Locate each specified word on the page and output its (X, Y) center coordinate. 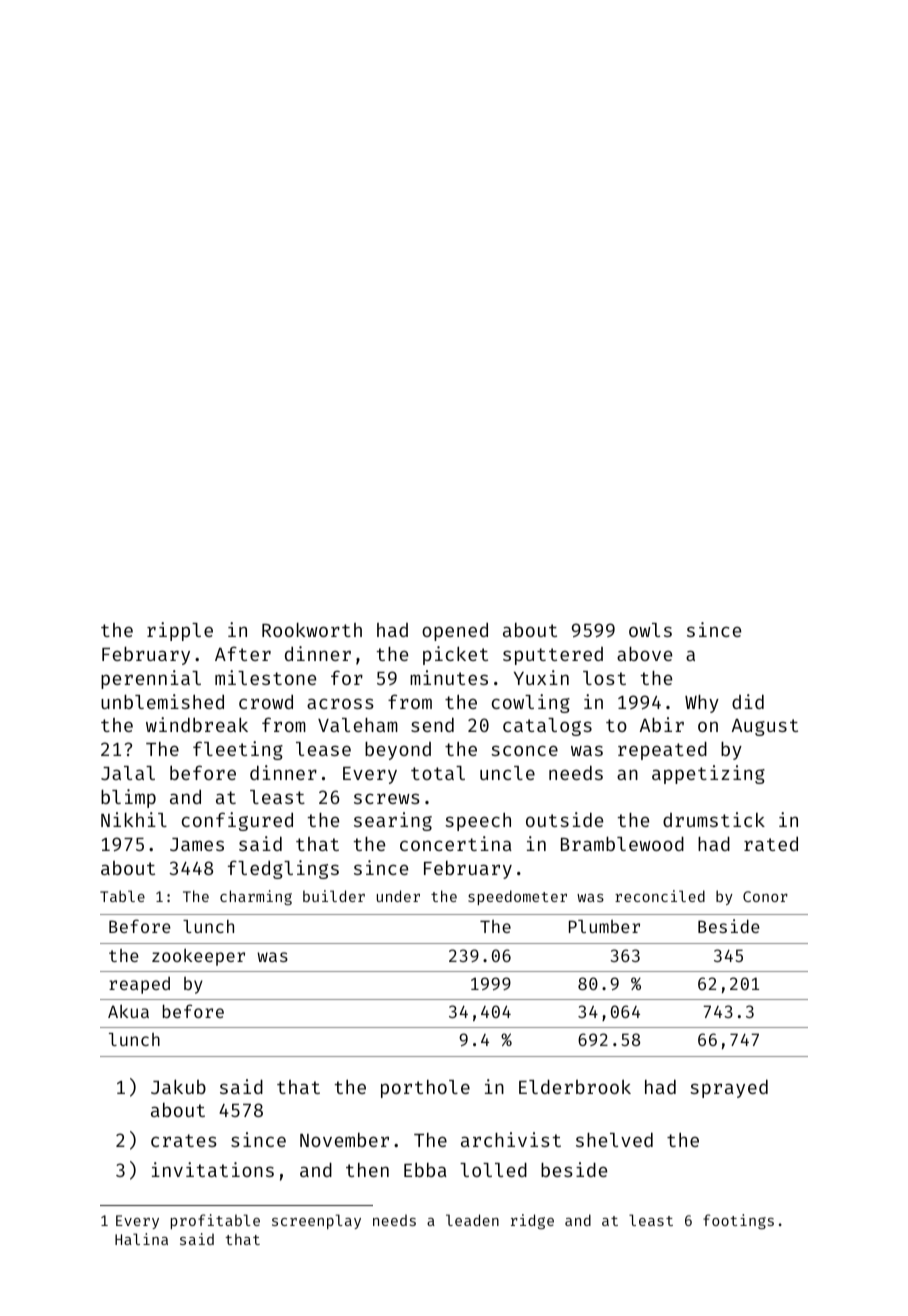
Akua (128, 1011)
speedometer (517, 897)
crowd (266, 702)
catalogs (547, 727)
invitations (213, 1169)
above (644, 653)
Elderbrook (575, 1086)
